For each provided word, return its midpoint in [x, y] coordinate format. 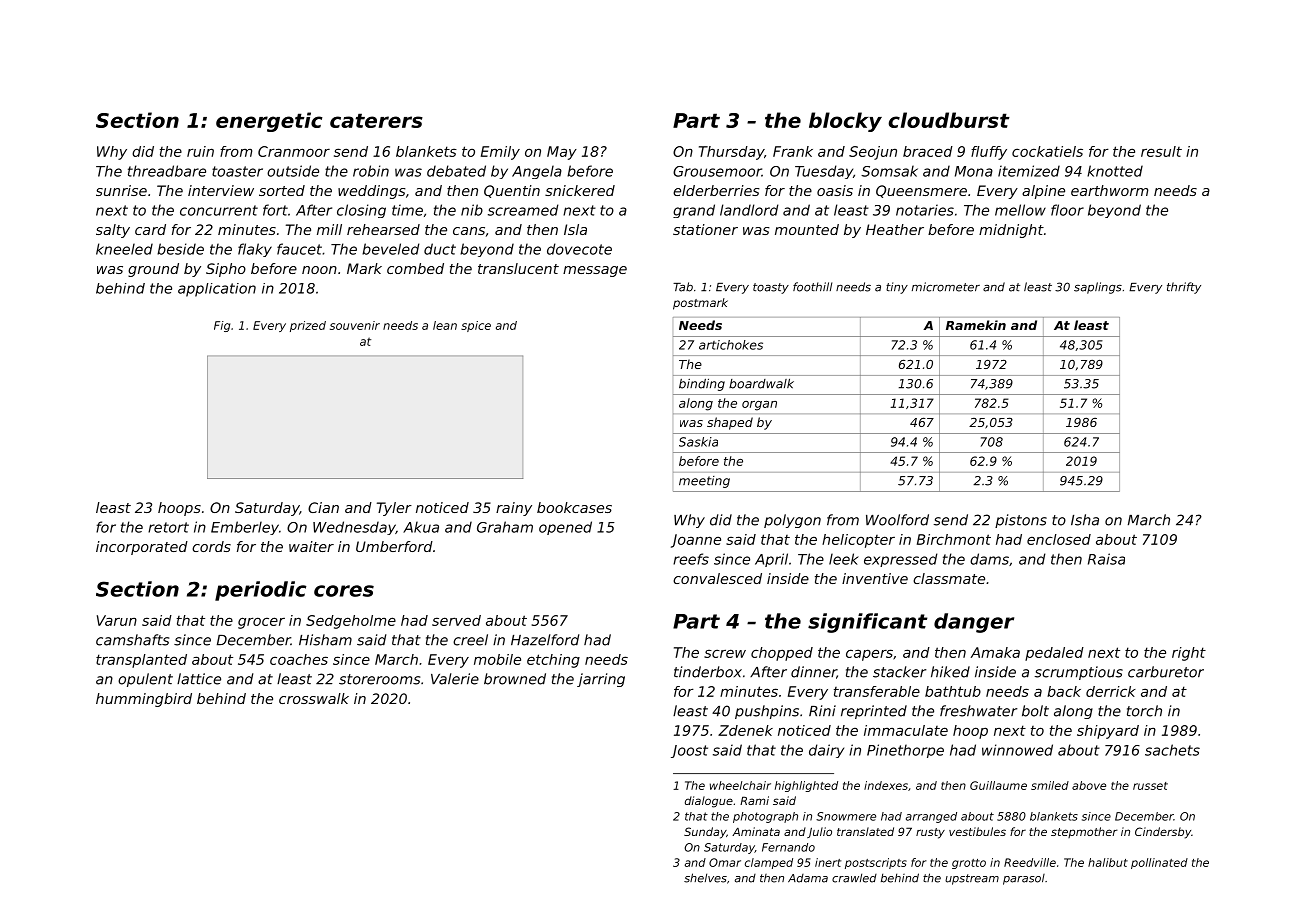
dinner [814, 672]
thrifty [1184, 288]
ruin [200, 151]
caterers [376, 120]
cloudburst [949, 120]
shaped [730, 423]
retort [168, 527]
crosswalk [314, 698]
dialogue [709, 802]
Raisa [1106, 559]
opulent [145, 680]
